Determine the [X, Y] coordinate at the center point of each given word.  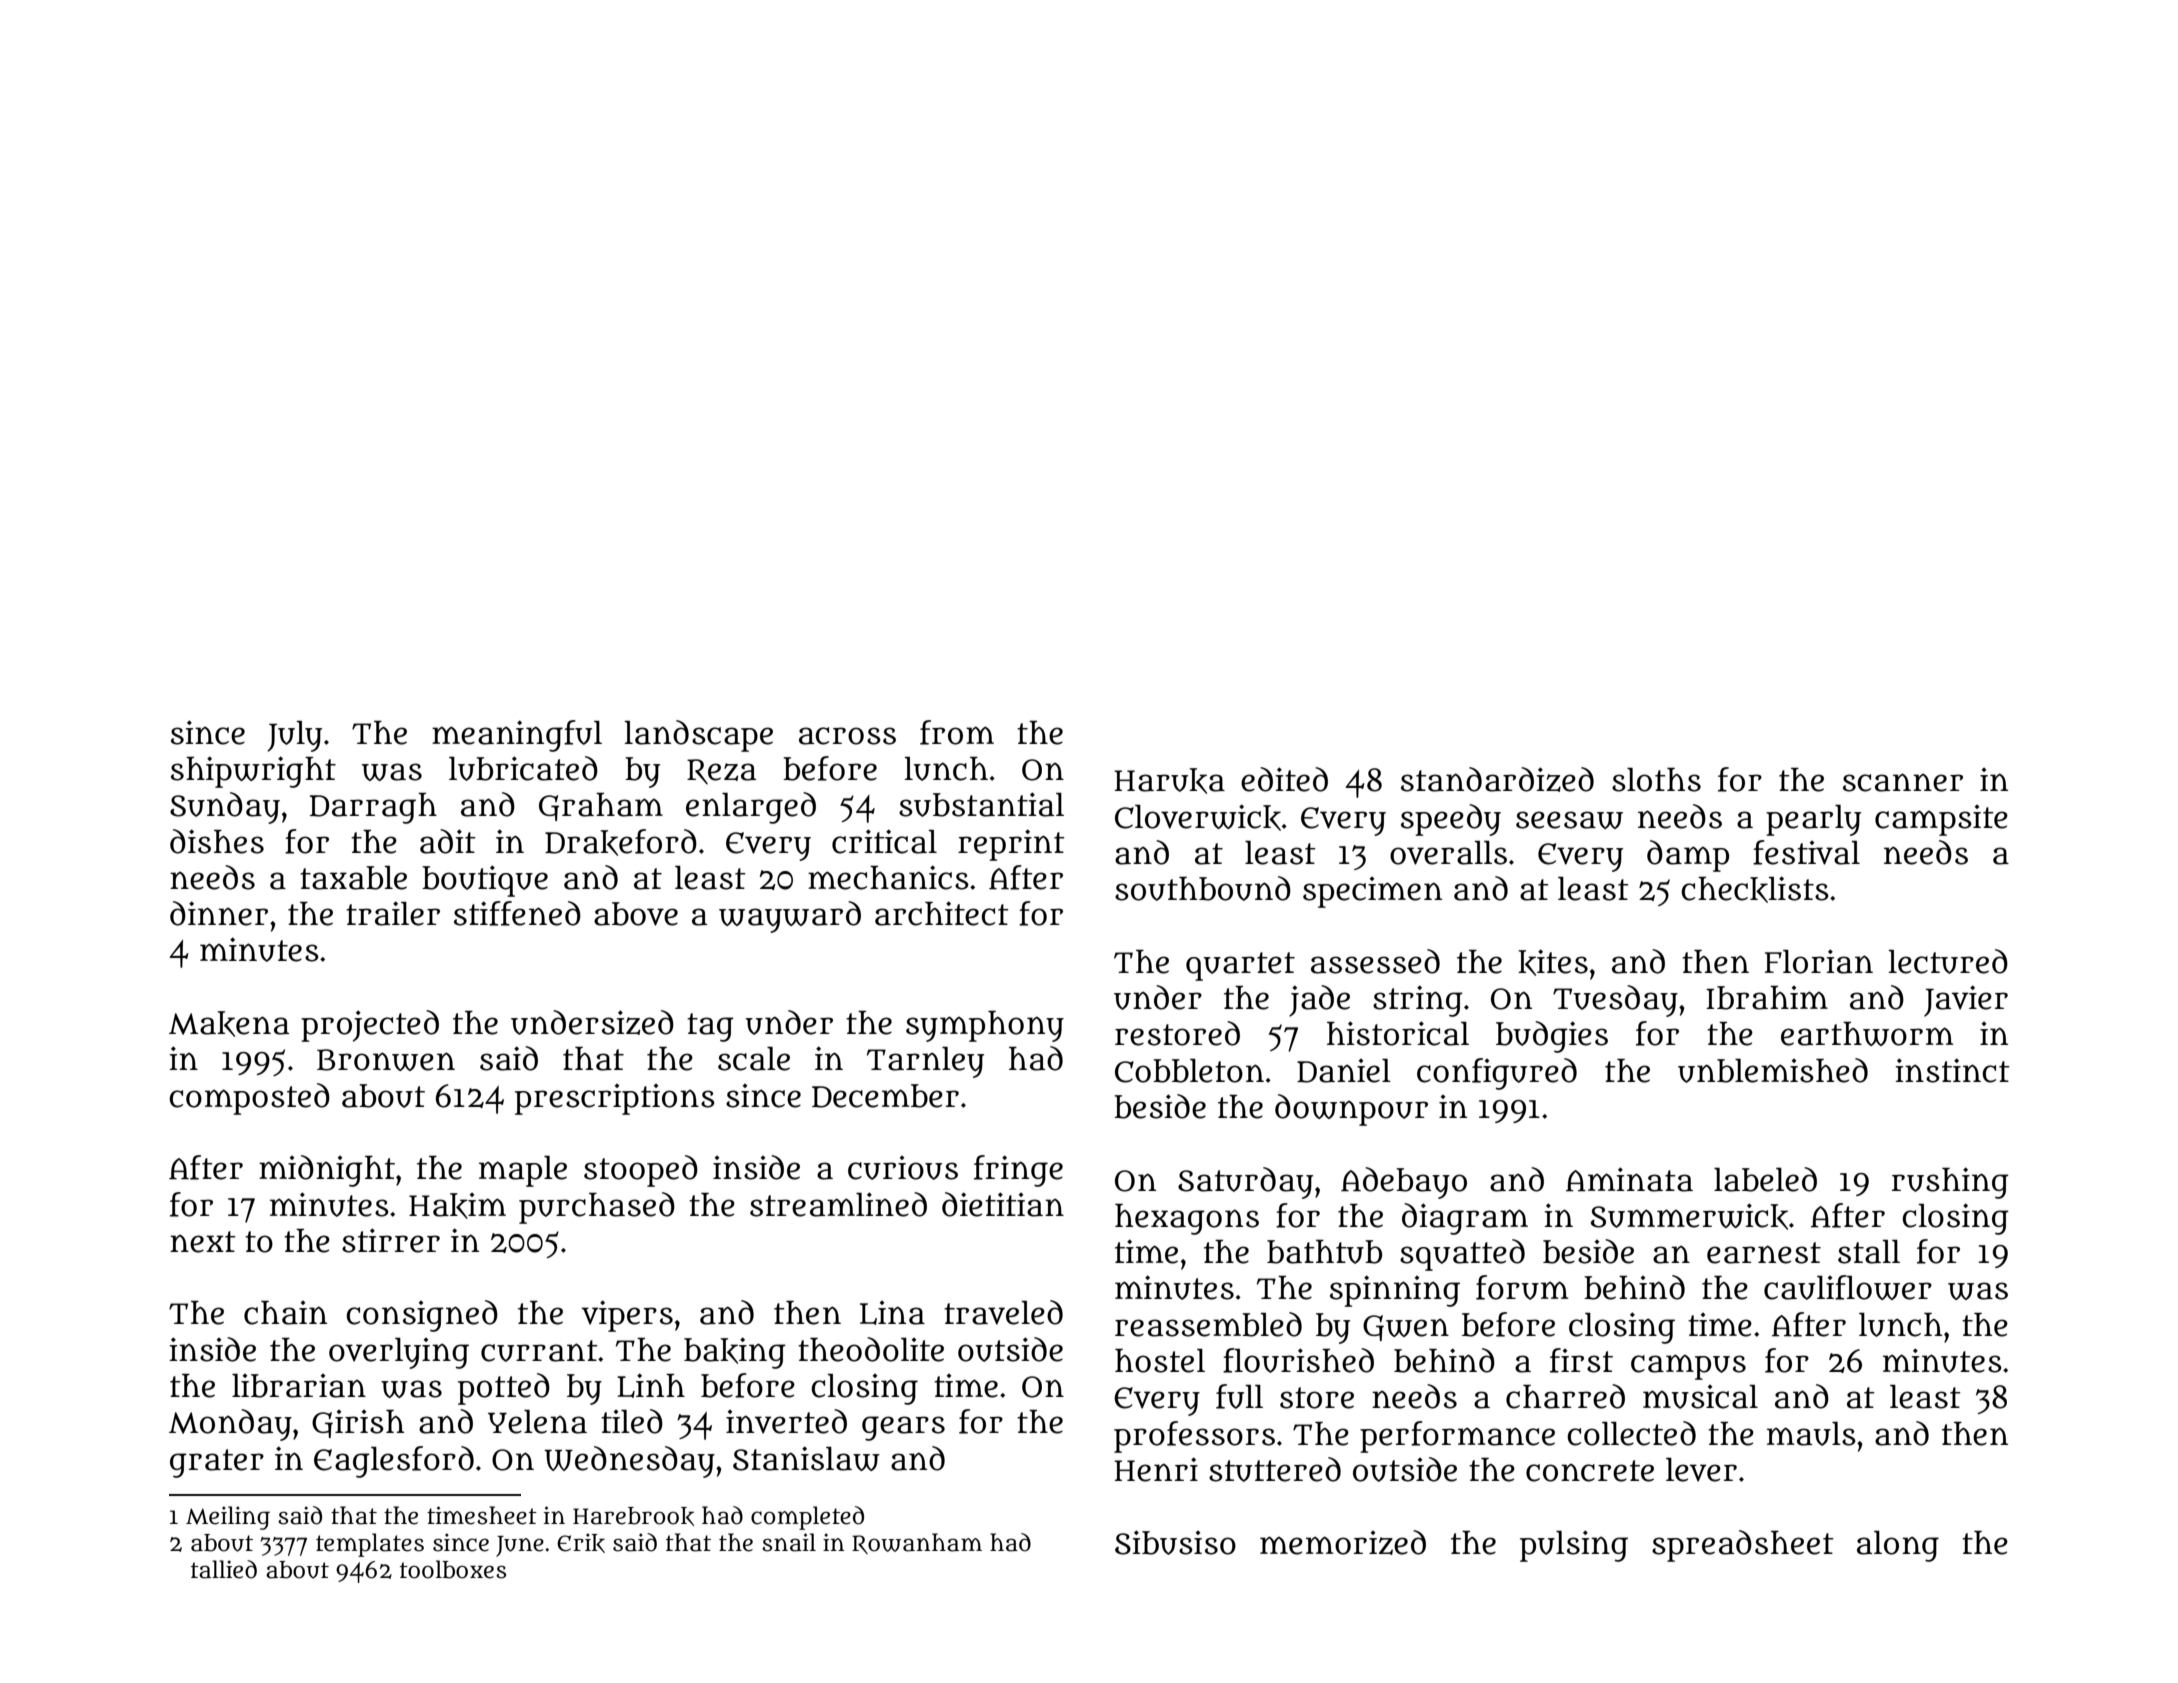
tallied [224, 1569]
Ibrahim [1767, 998]
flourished [1298, 1360]
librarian [299, 1386]
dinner [219, 913]
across [847, 736]
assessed [1375, 961]
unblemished [1773, 1070]
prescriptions [615, 1099]
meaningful [517, 736]
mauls [1811, 1434]
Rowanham [917, 1543]
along [1898, 1546]
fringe [1018, 1171]
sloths [1656, 780]
